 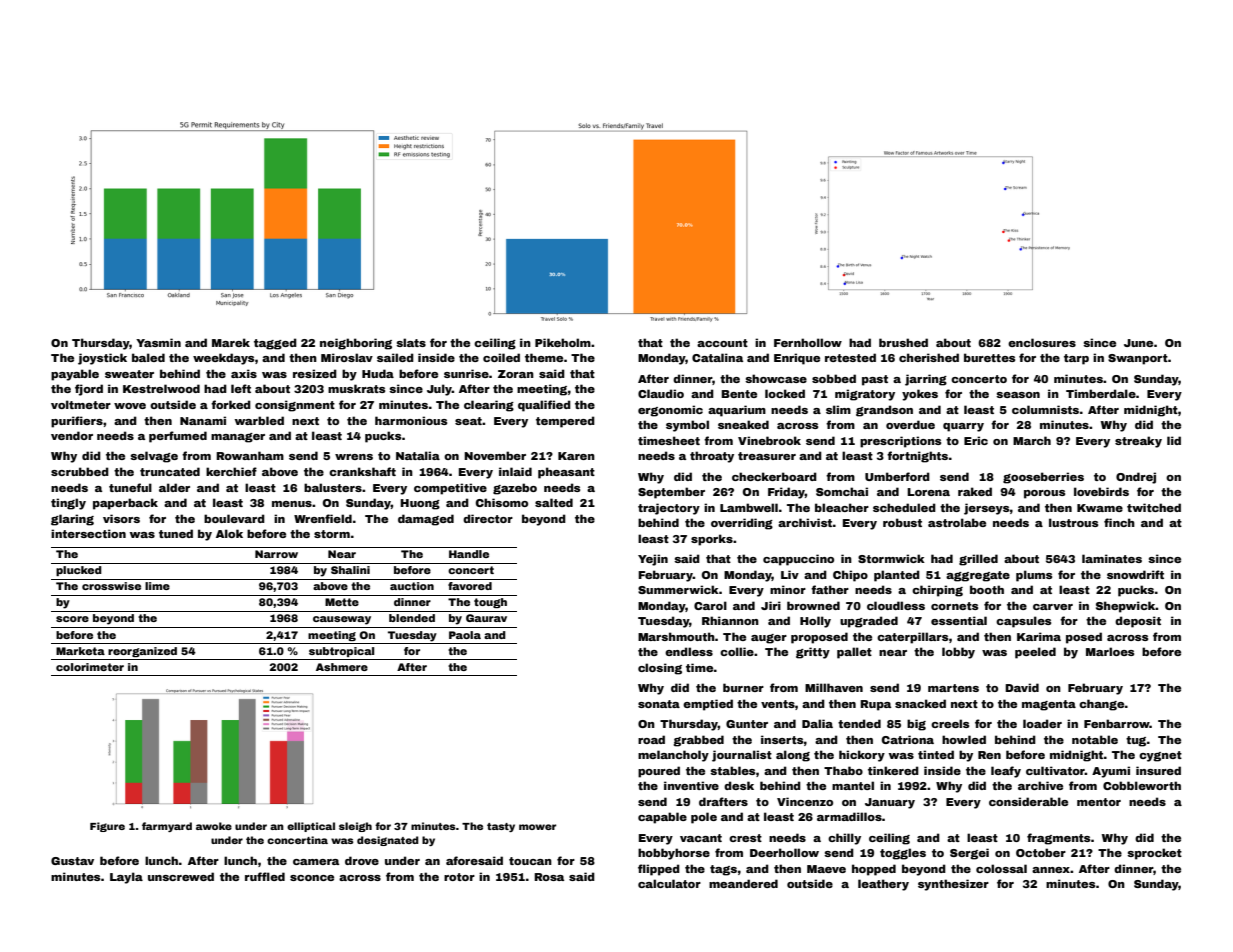 I want to click on Yasmin, so click(x=158, y=342).
